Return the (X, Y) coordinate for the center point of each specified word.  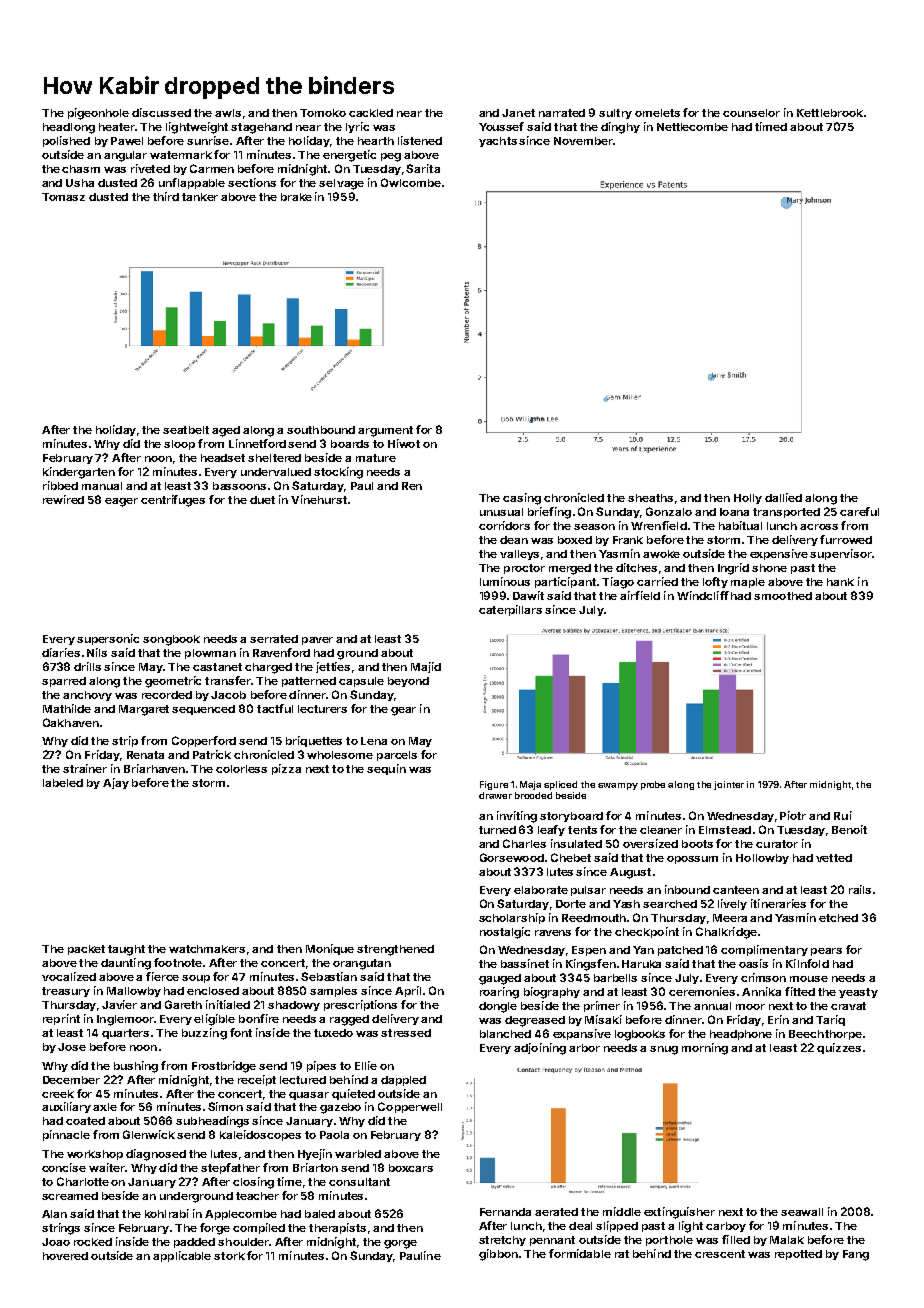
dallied (783, 497)
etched (838, 918)
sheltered (274, 458)
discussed (161, 112)
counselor (751, 113)
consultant (359, 1182)
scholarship (512, 918)
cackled (371, 113)
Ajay (116, 783)
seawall (802, 1212)
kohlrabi (167, 1213)
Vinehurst (319, 499)
